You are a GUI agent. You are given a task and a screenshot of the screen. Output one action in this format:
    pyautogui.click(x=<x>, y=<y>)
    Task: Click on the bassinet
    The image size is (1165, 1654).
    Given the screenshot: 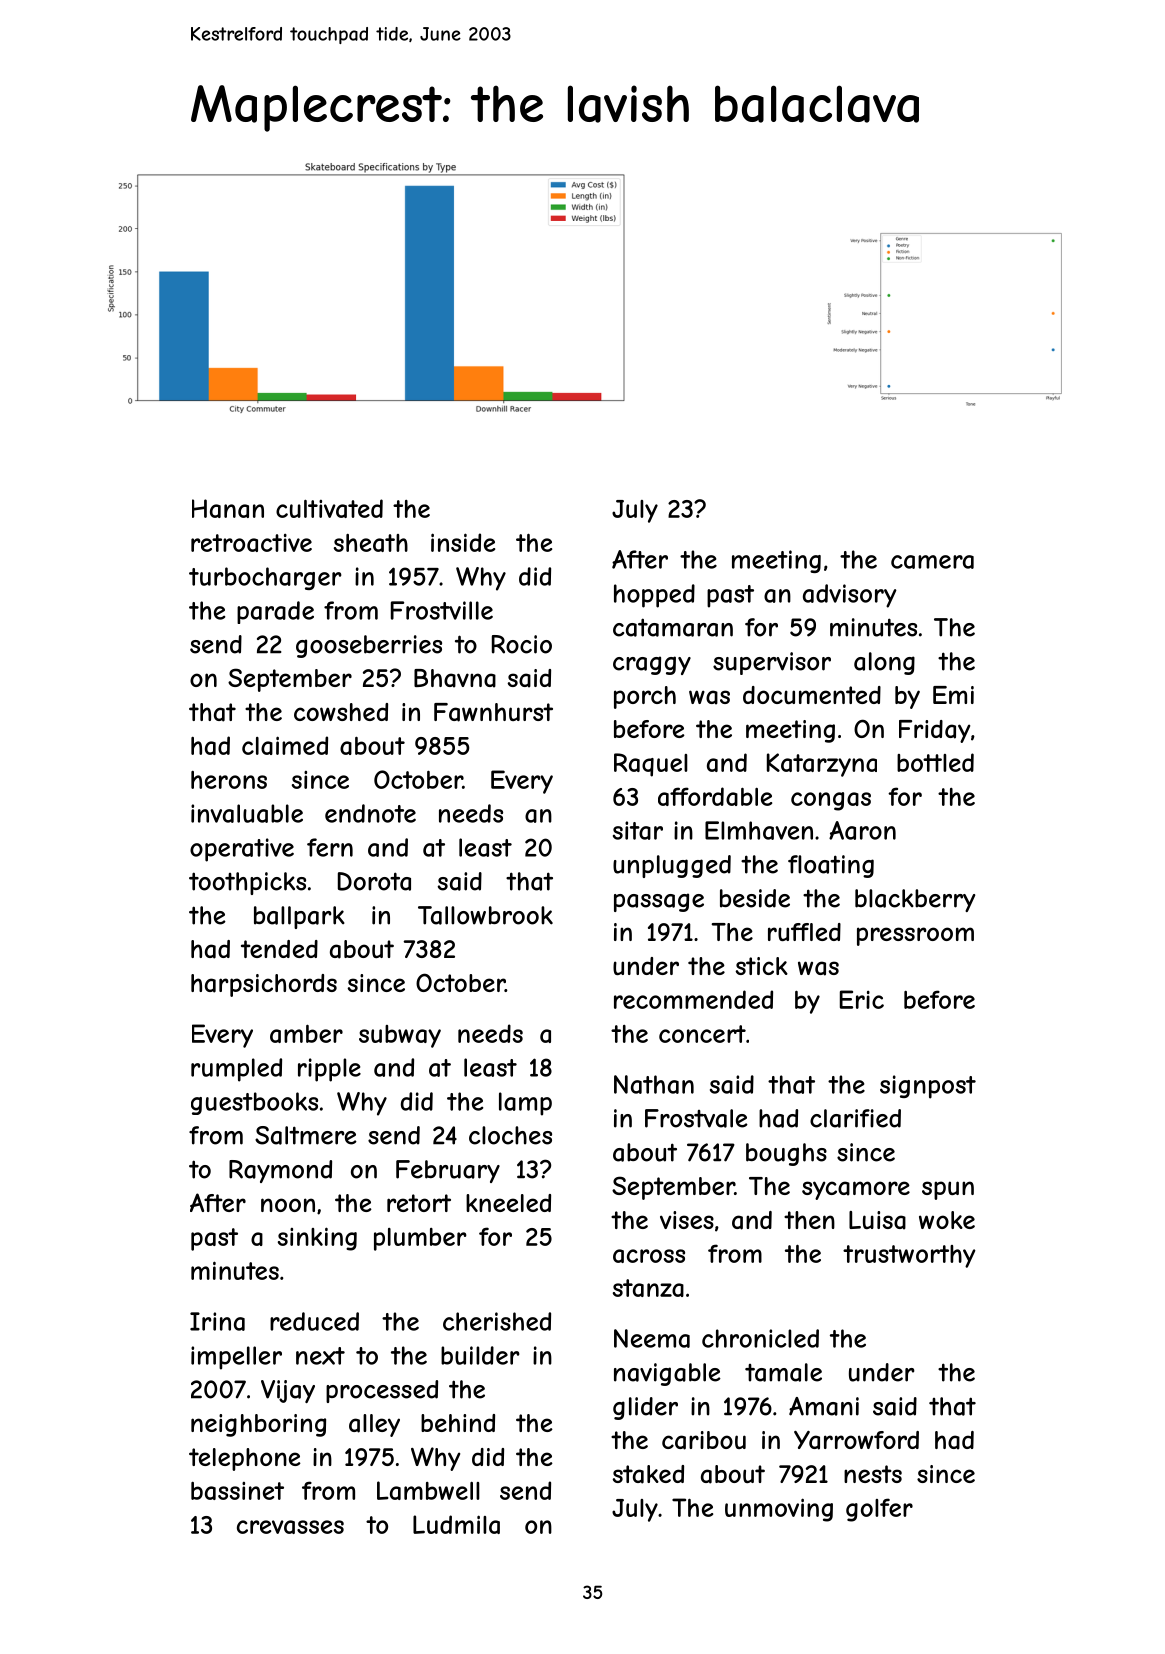 What is the action you would take?
    pyautogui.click(x=237, y=1491)
